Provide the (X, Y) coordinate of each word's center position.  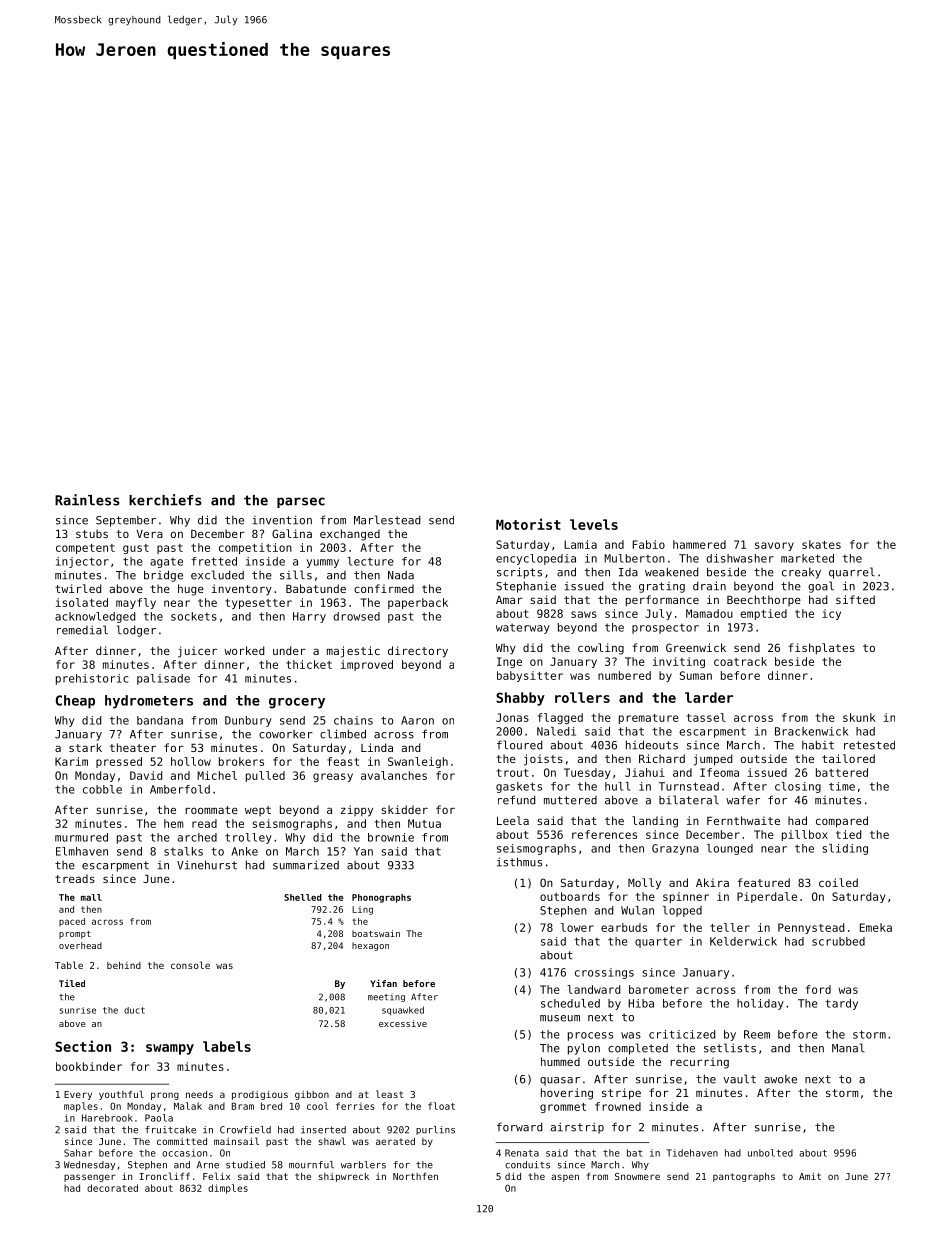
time (842, 786)
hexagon (370, 946)
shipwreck (344, 1177)
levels (594, 524)
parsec (301, 502)
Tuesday (587, 773)
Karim (71, 761)
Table (69, 965)
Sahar (78, 1153)
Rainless (87, 500)
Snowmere (637, 1176)
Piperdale (767, 897)
